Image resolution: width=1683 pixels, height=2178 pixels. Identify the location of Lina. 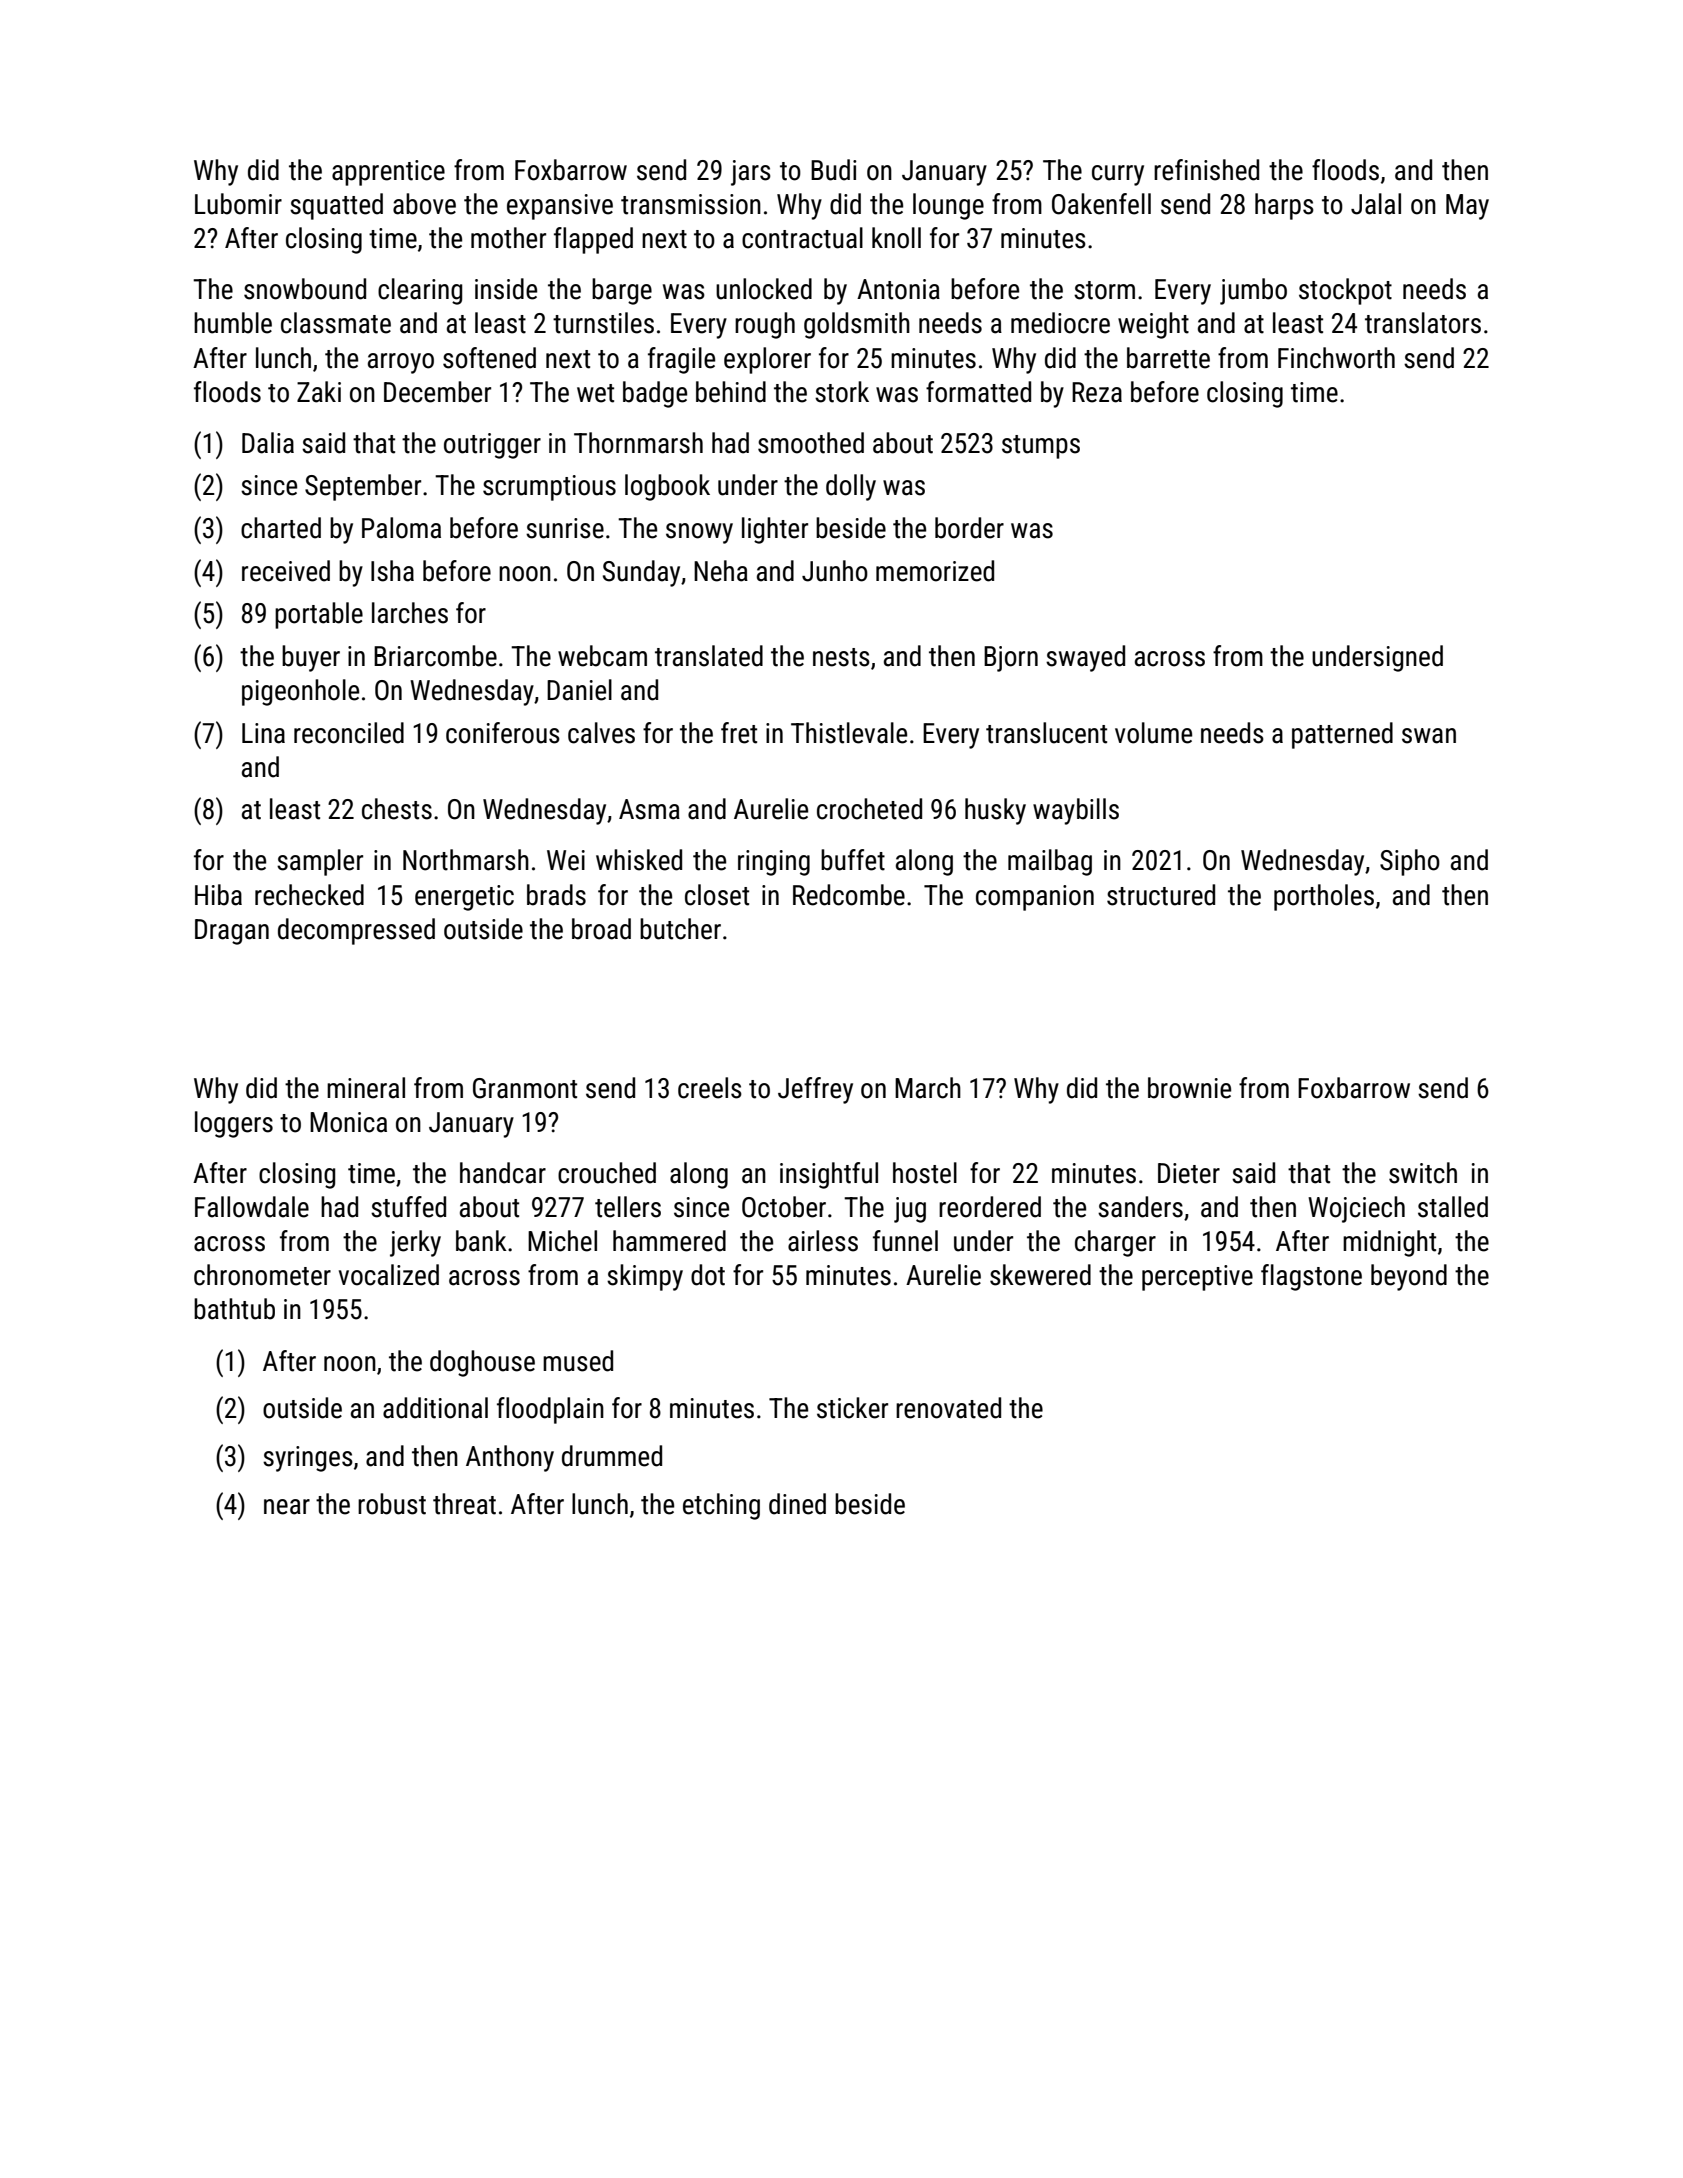
(263, 733).
